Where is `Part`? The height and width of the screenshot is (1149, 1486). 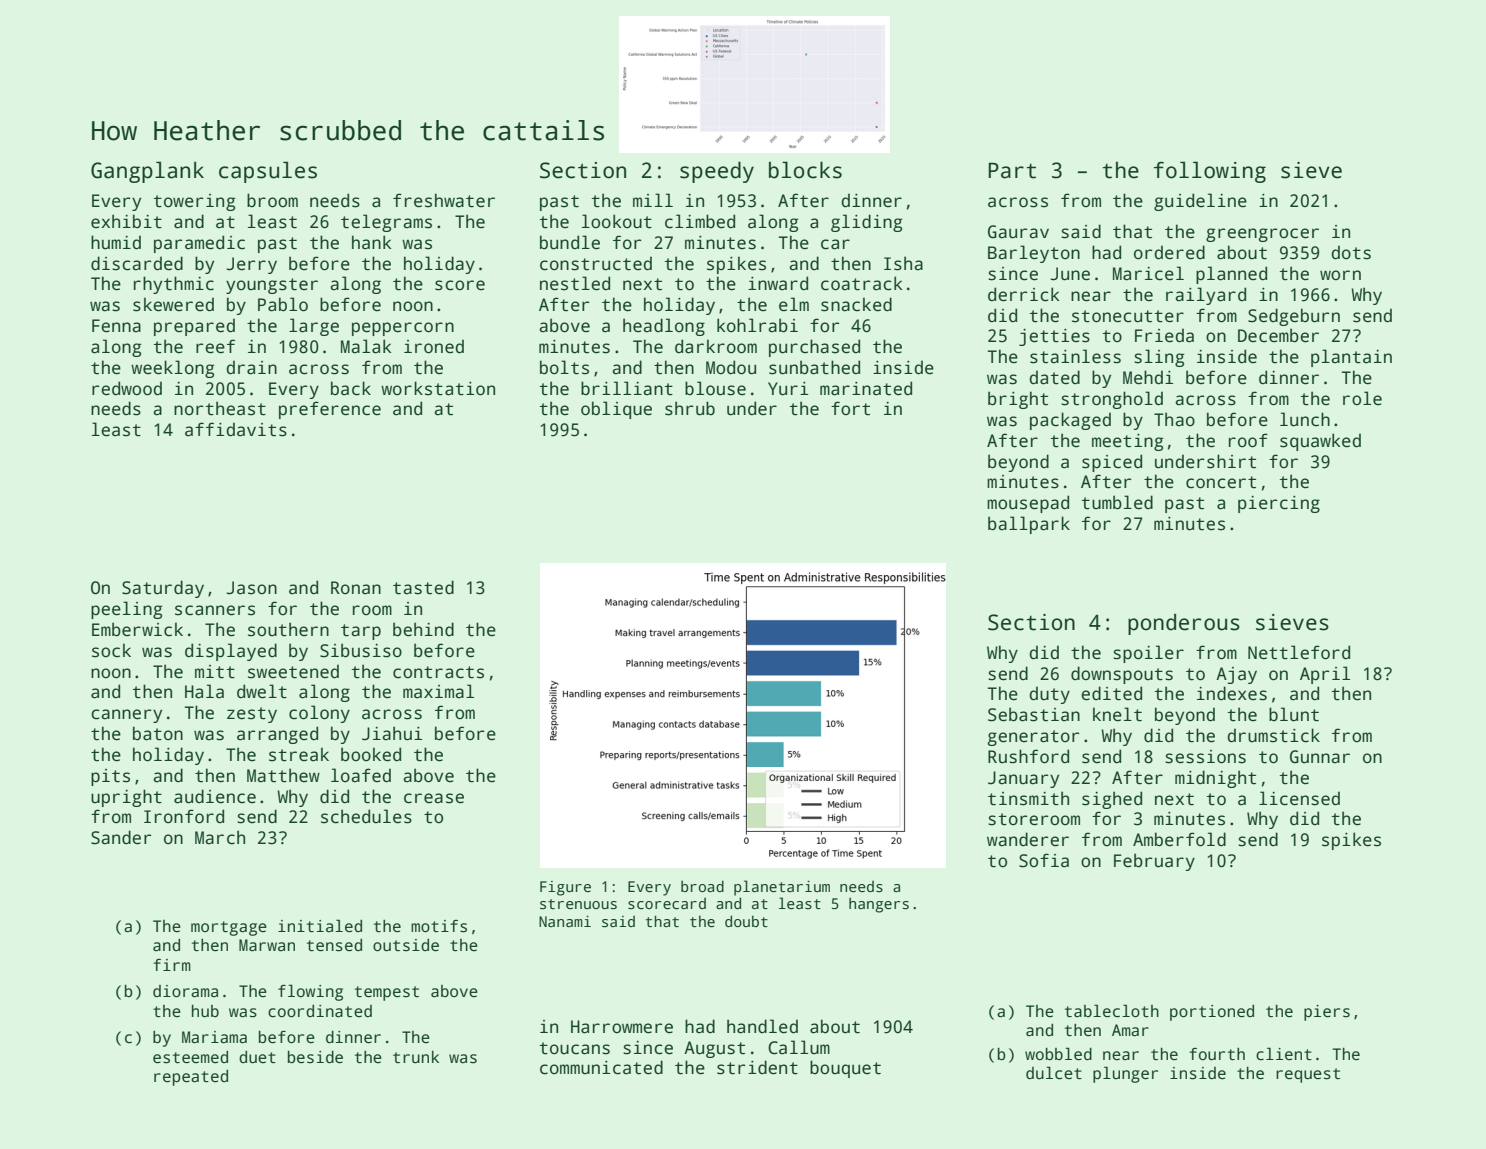 Part is located at coordinates (1012, 170).
